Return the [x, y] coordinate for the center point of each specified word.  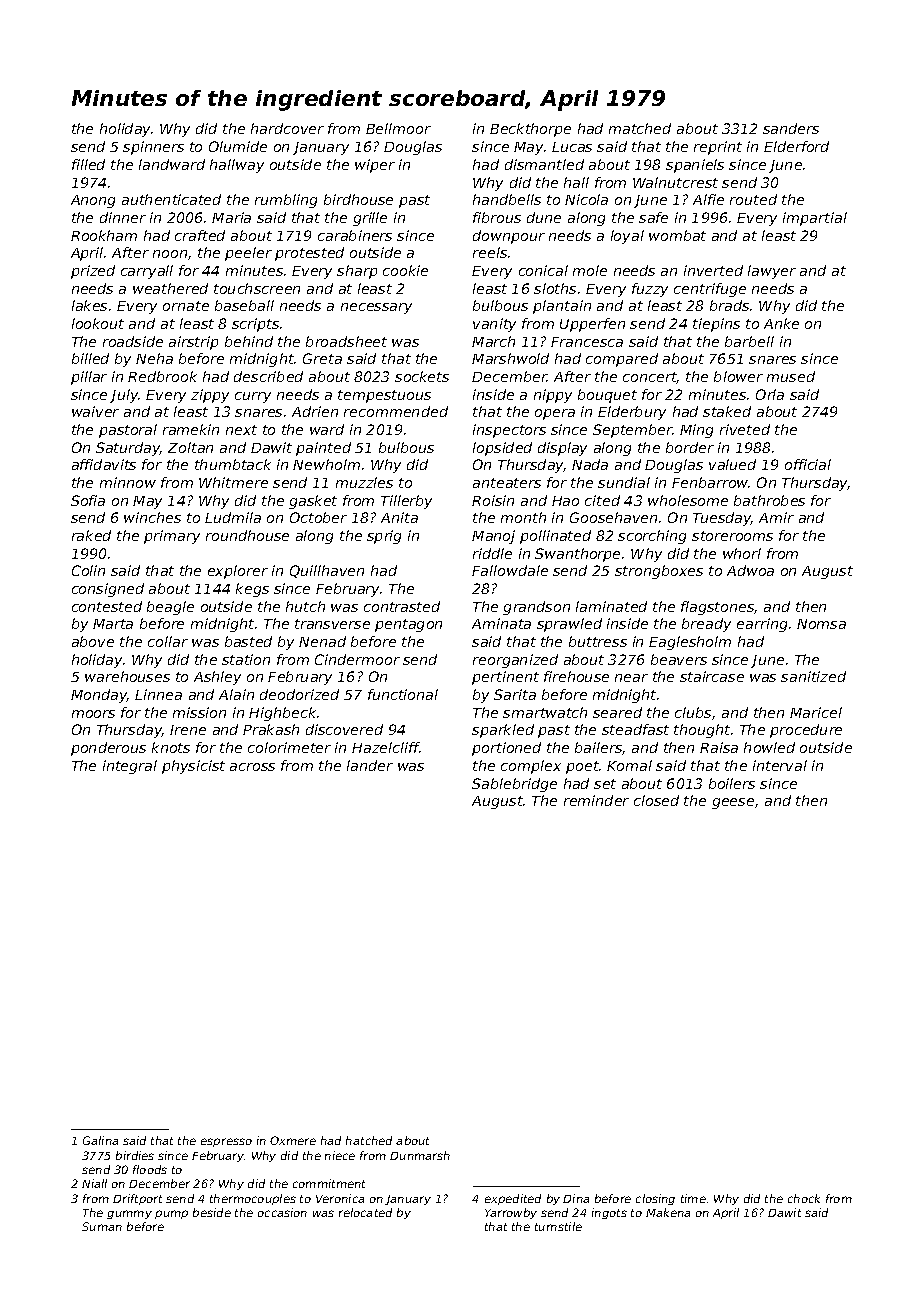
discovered [344, 729]
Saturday [128, 449]
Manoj [493, 537]
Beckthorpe [530, 130]
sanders [791, 128]
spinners [153, 148]
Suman [102, 1226]
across [252, 767]
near [631, 678]
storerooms [732, 536]
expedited [513, 1199]
